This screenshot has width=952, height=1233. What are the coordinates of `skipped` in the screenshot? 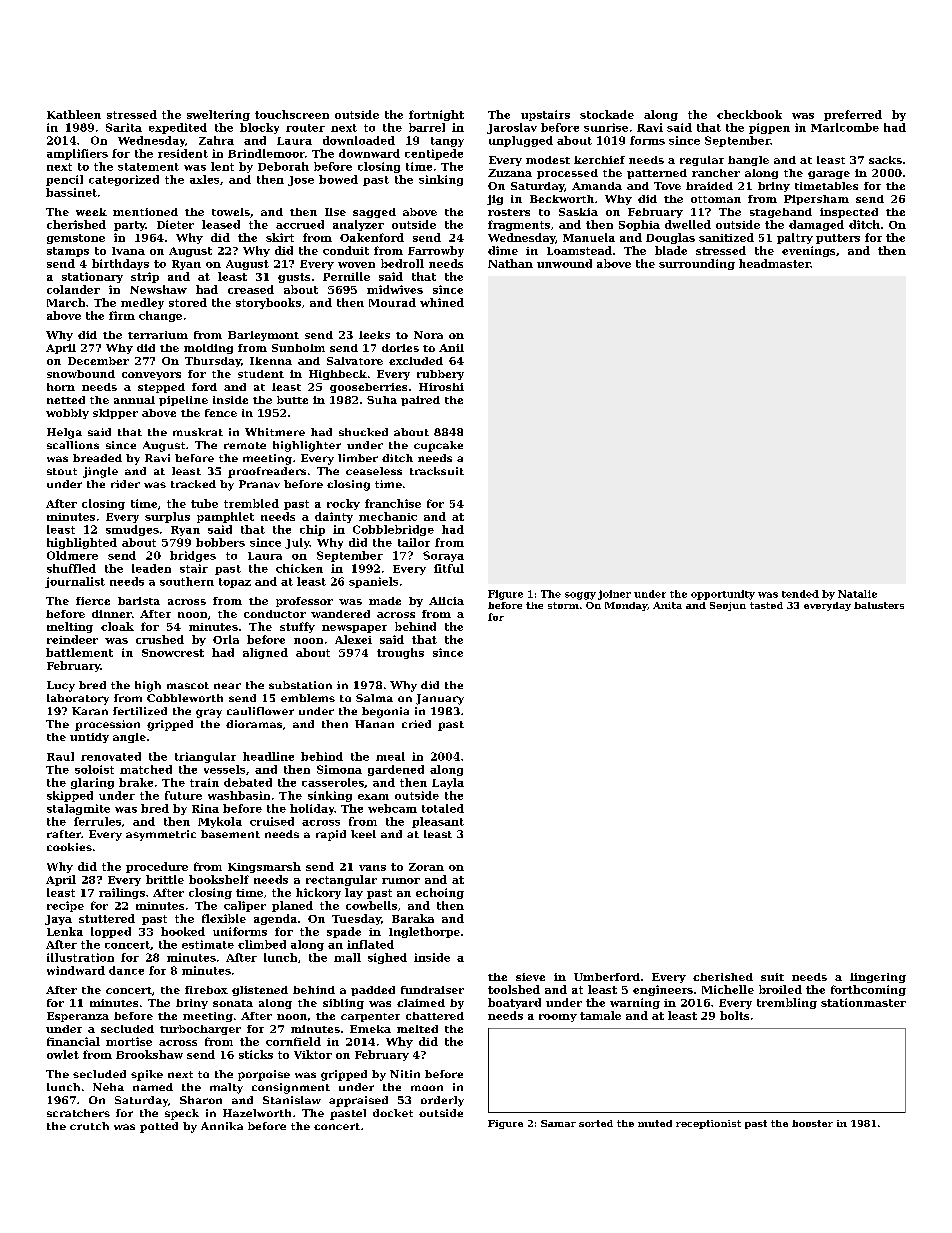 It's located at (70, 796).
